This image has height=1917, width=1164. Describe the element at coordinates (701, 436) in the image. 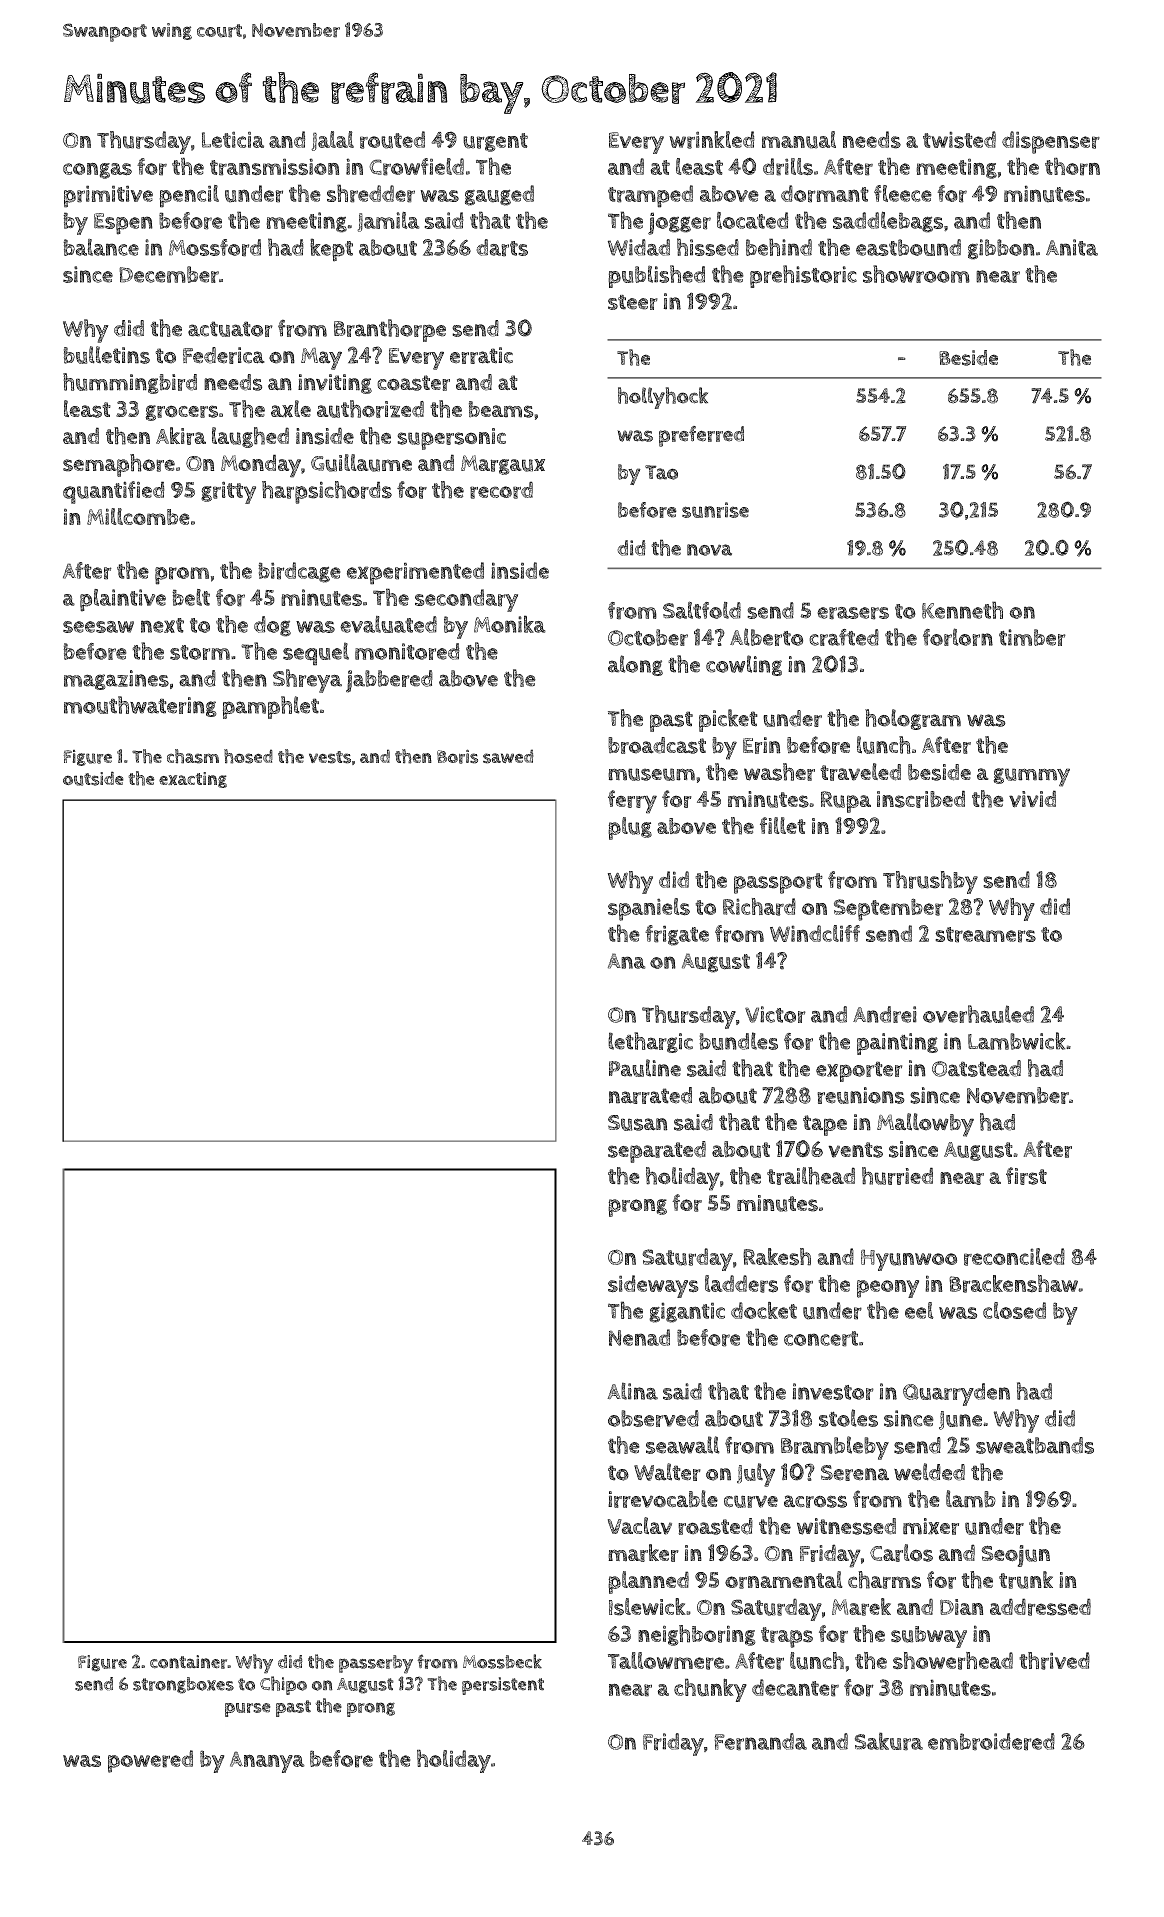

I see `preferred` at that location.
